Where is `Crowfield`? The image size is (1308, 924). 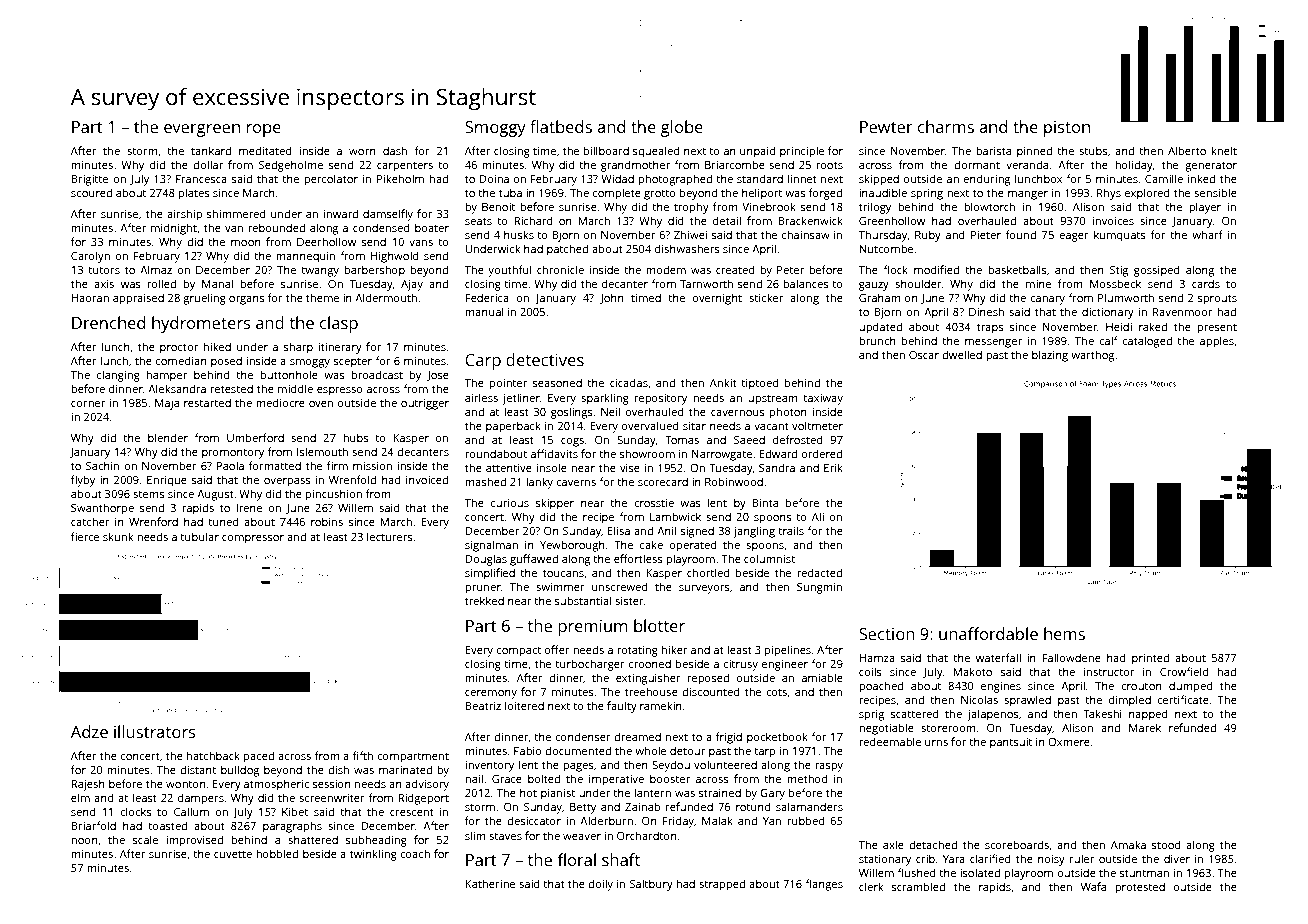 Crowfield is located at coordinates (1184, 671).
